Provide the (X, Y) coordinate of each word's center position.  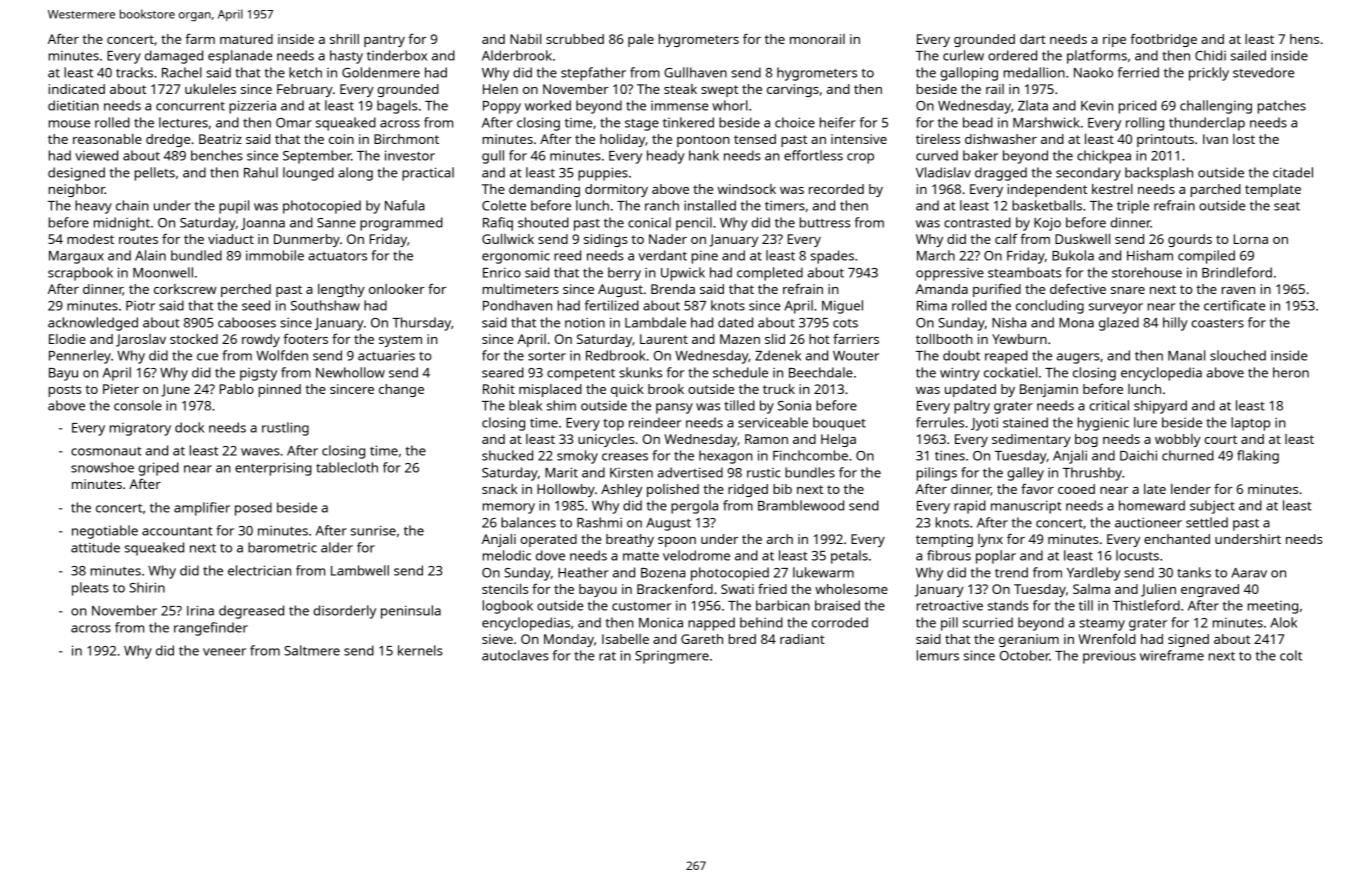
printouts (1165, 140)
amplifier (202, 509)
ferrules (940, 422)
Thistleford (1146, 605)
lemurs (938, 655)
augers (1078, 358)
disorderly (344, 612)
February (305, 90)
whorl (730, 105)
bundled (196, 255)
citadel (1293, 172)
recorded (836, 189)
